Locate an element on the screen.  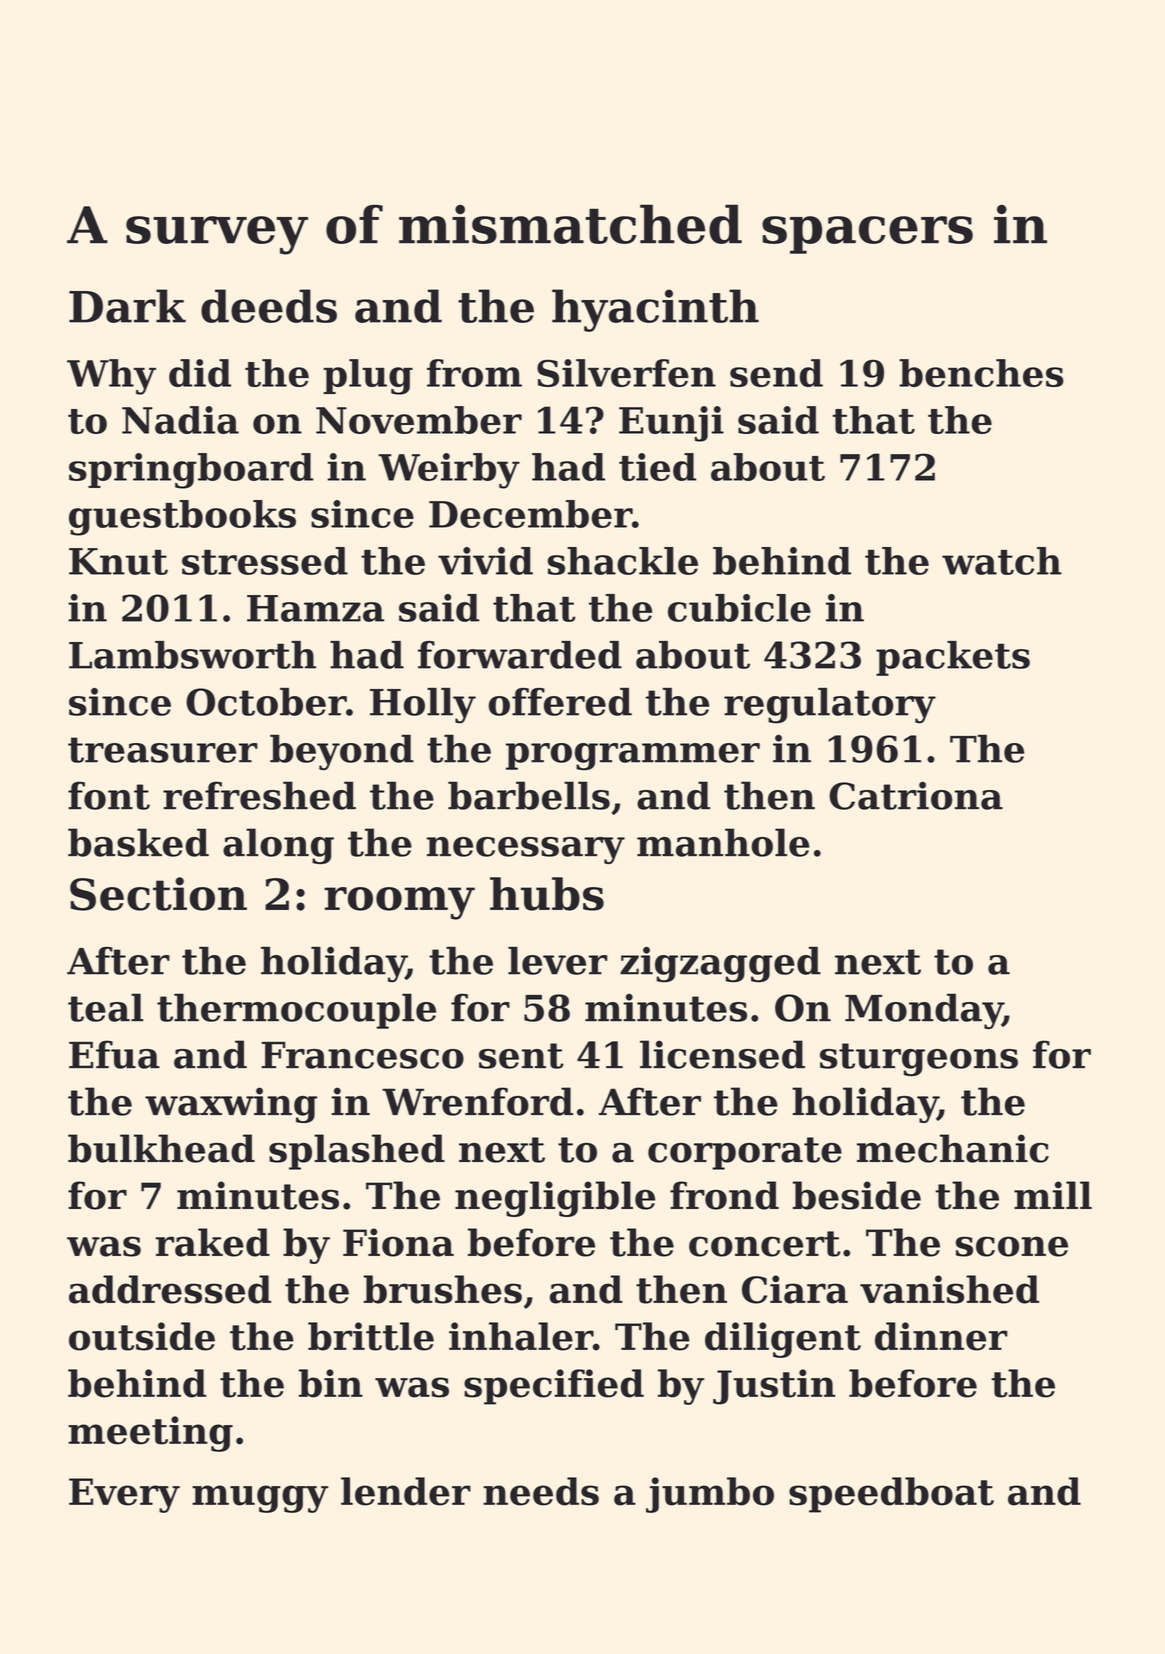
benches is located at coordinates (981, 373).
